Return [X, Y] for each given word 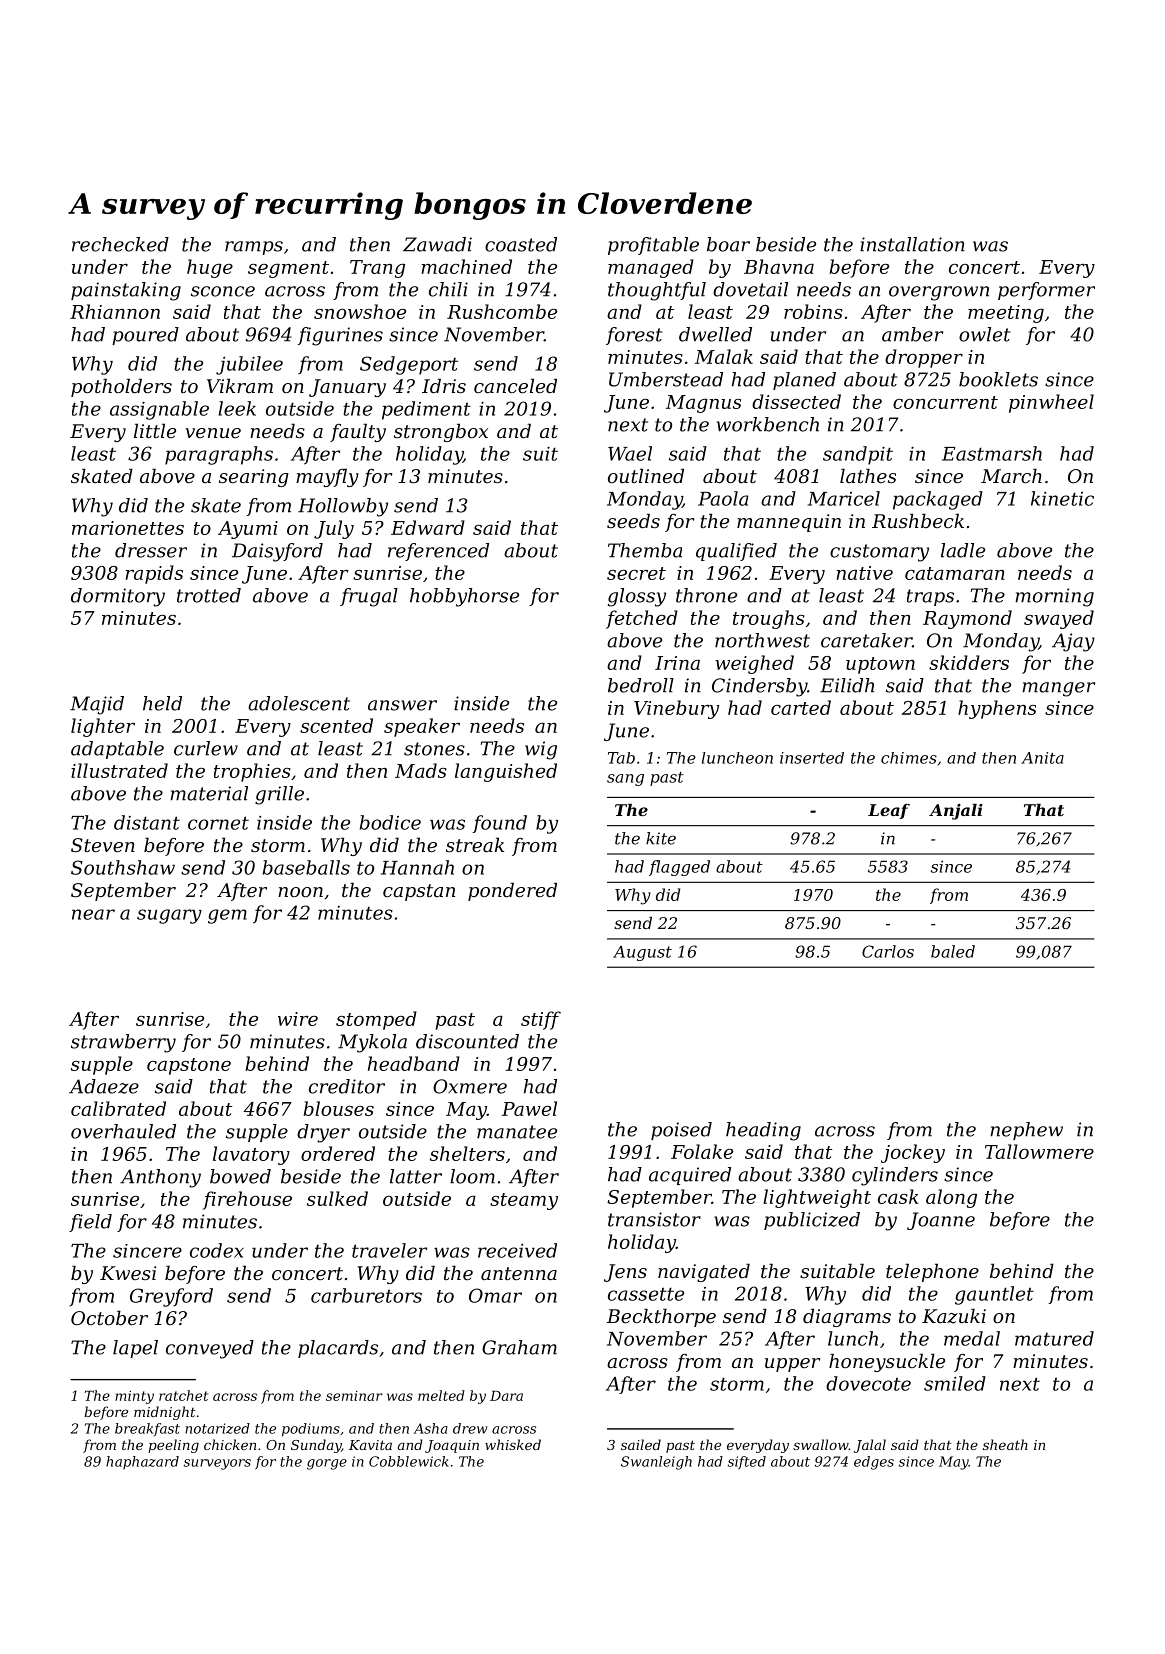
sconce [223, 291]
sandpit [858, 455]
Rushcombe [502, 311]
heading [763, 1131]
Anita [1042, 758]
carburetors [366, 1295]
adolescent [299, 703]
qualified [736, 552]
